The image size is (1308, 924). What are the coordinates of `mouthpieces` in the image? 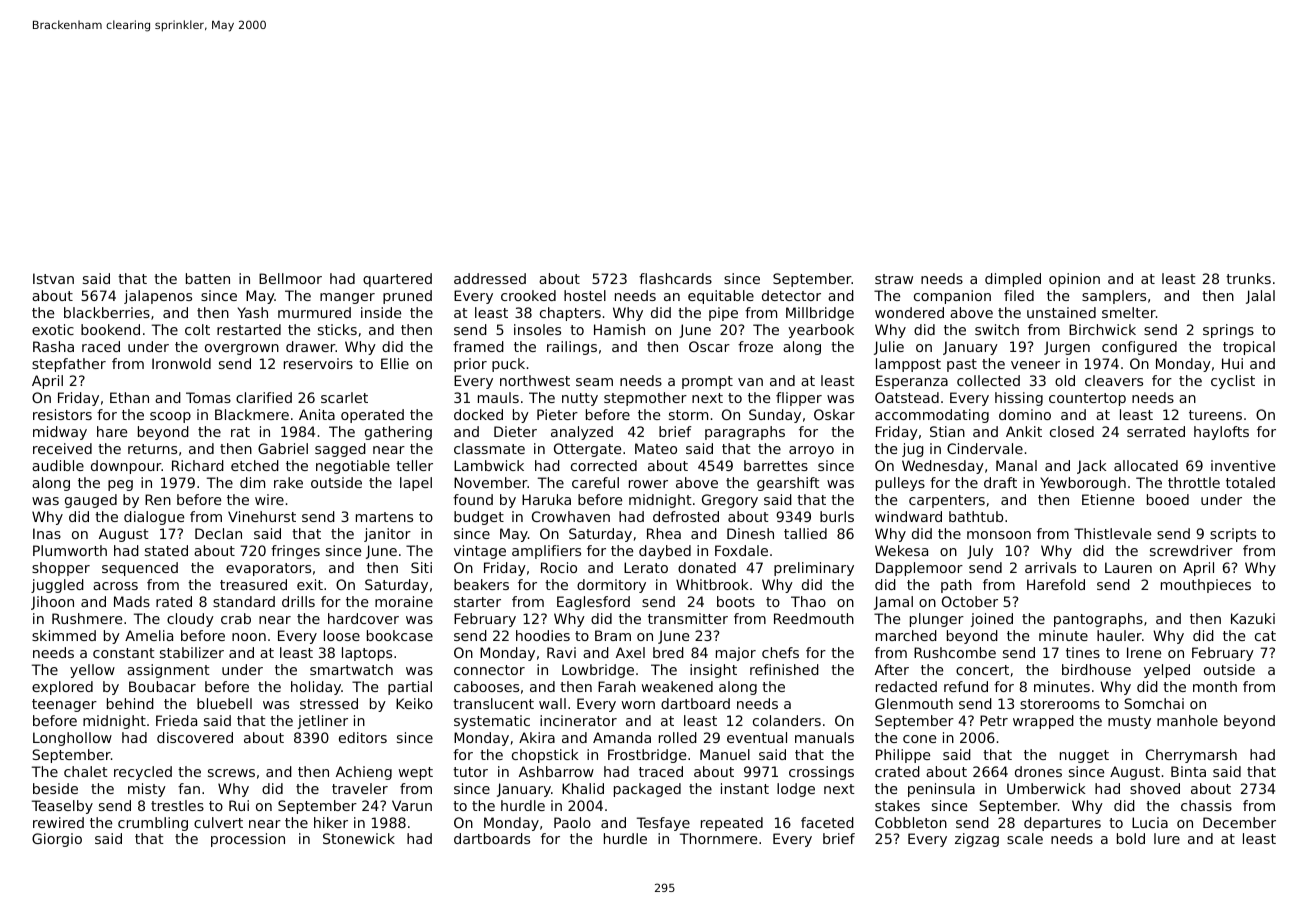 It's located at (1206, 586).
